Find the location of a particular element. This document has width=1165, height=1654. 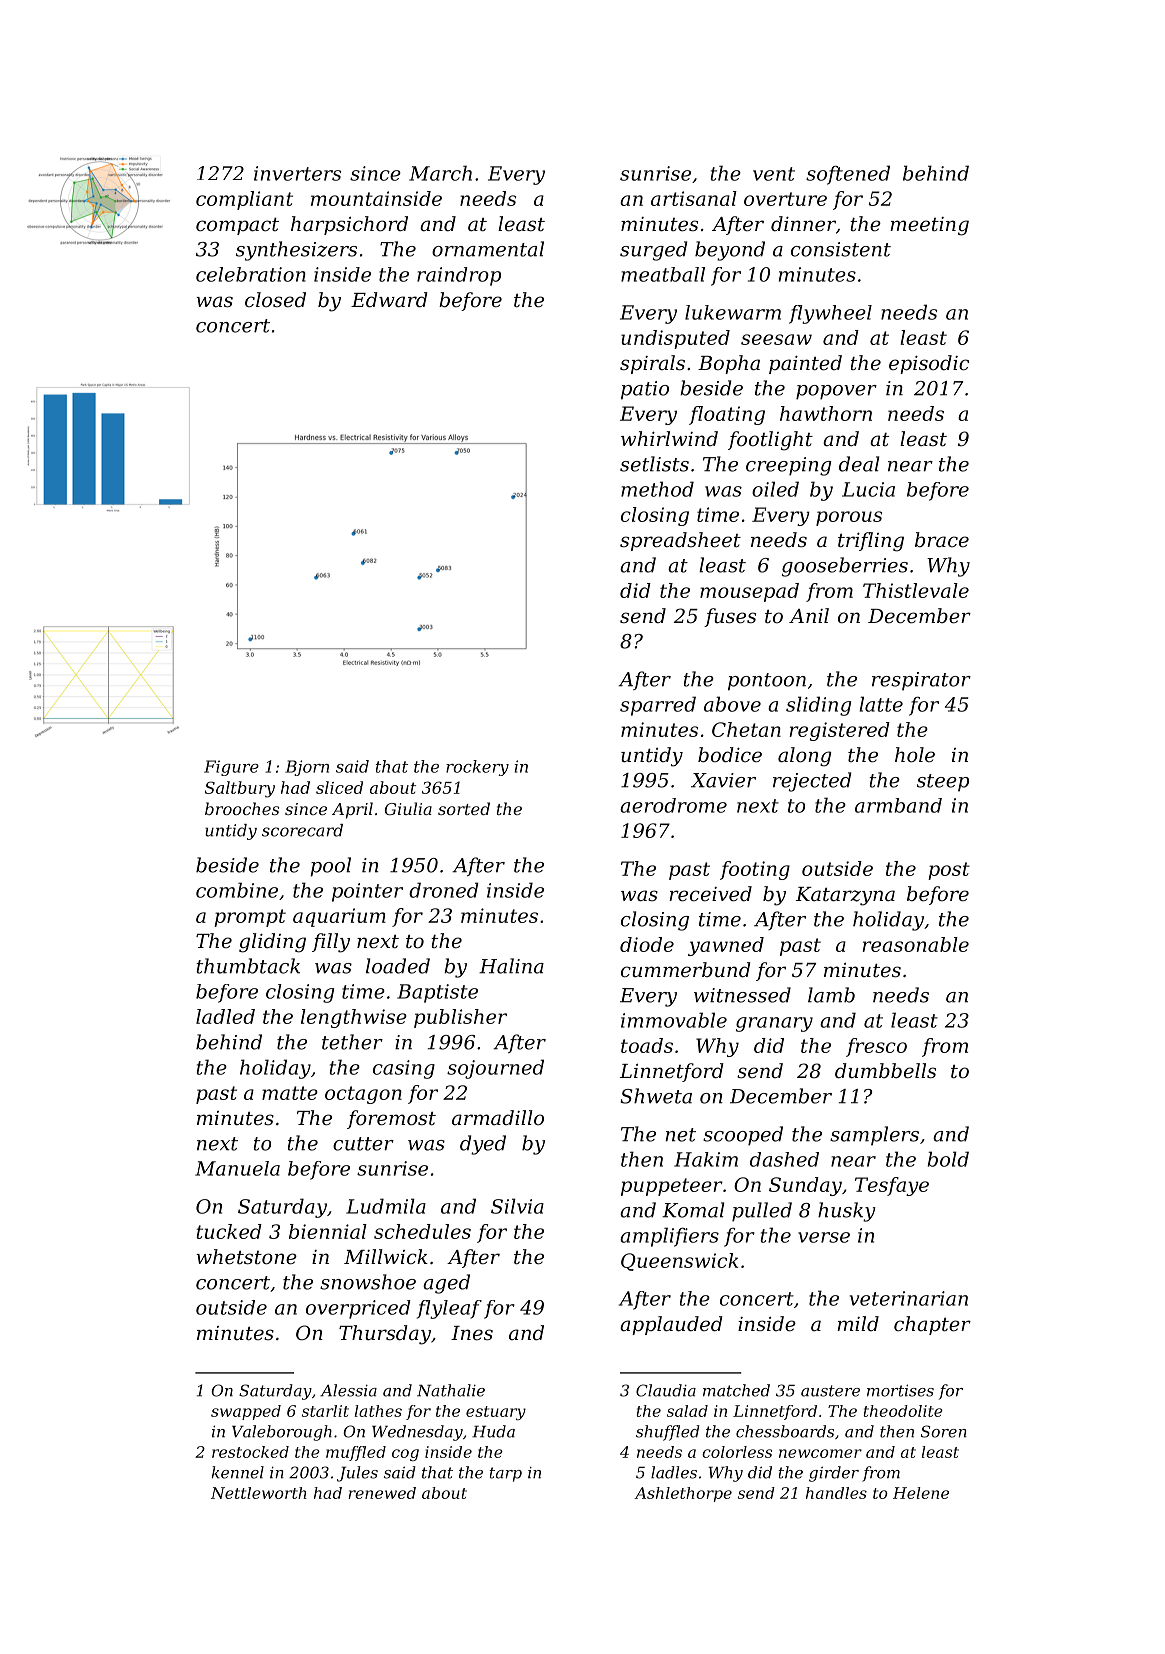

Saltbury is located at coordinates (240, 789).
